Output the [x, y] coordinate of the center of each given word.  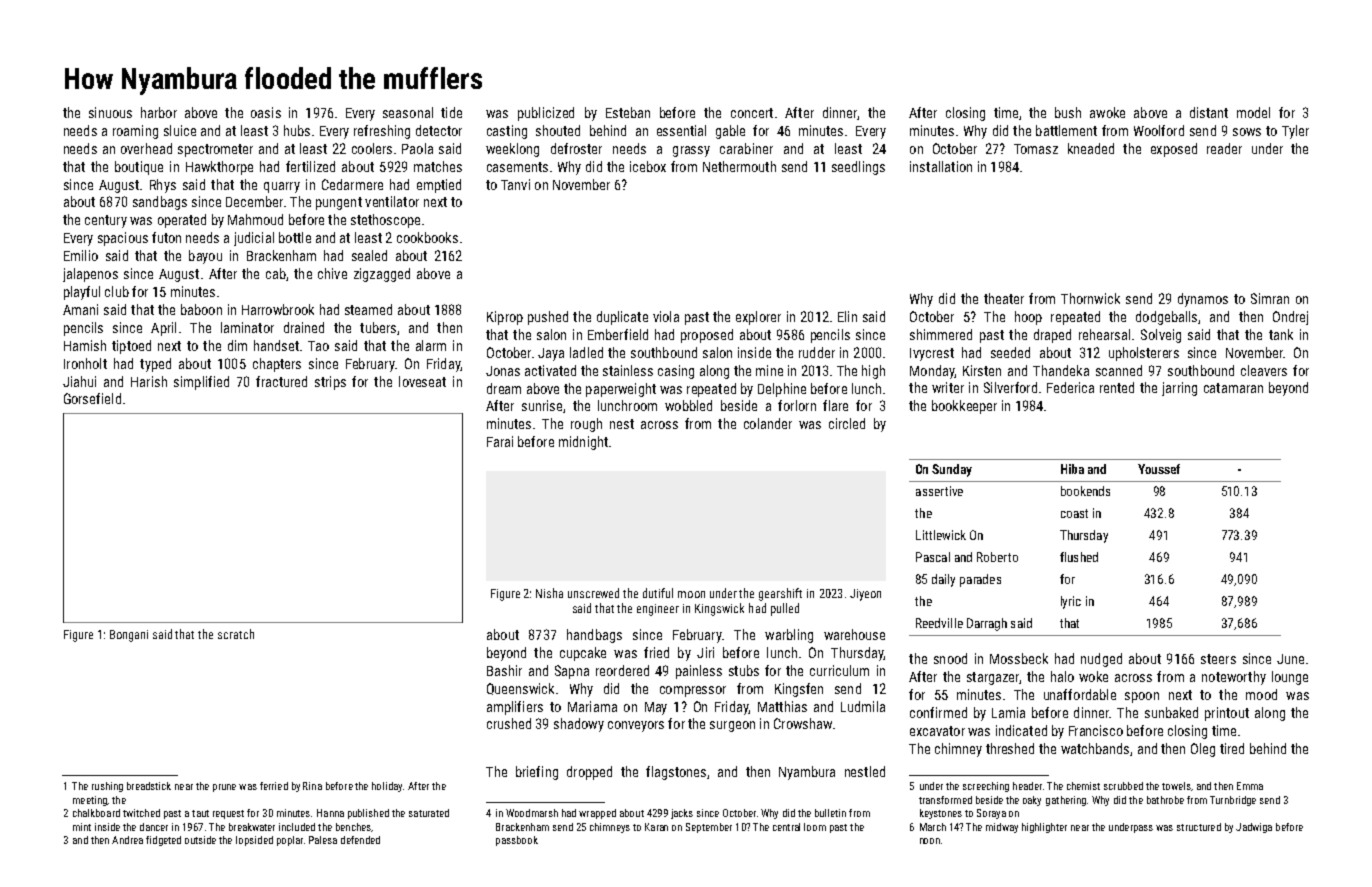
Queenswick [520, 689]
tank [1281, 334]
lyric [1071, 602]
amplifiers [515, 708]
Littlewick [941, 535]
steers [1218, 659]
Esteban [628, 112]
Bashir [504, 670]
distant [1209, 112]
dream [504, 388]
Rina [312, 786]
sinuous [110, 112]
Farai [500, 441]
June [1290, 659]
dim [237, 345]
